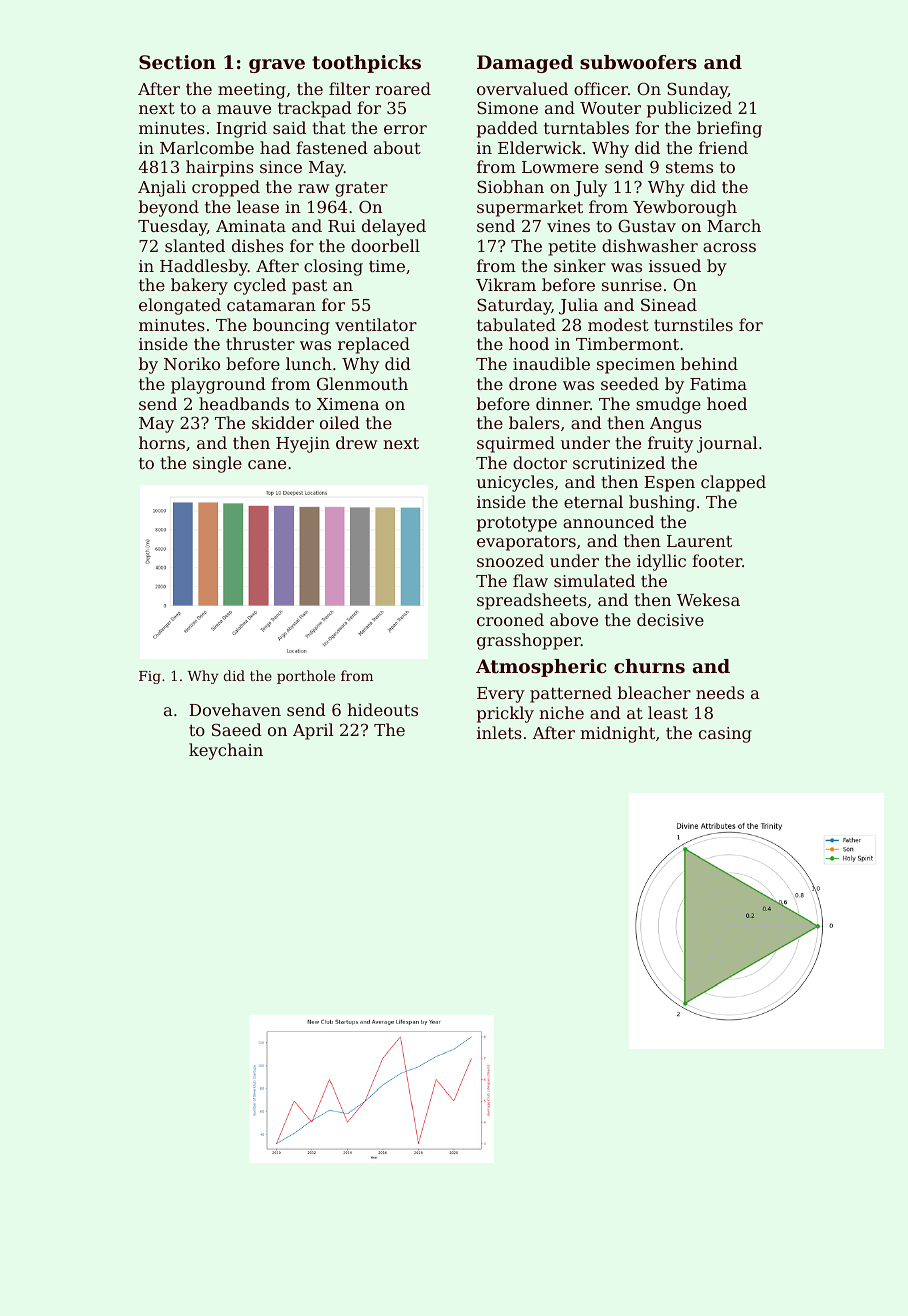  I want to click on midnight, so click(617, 734).
